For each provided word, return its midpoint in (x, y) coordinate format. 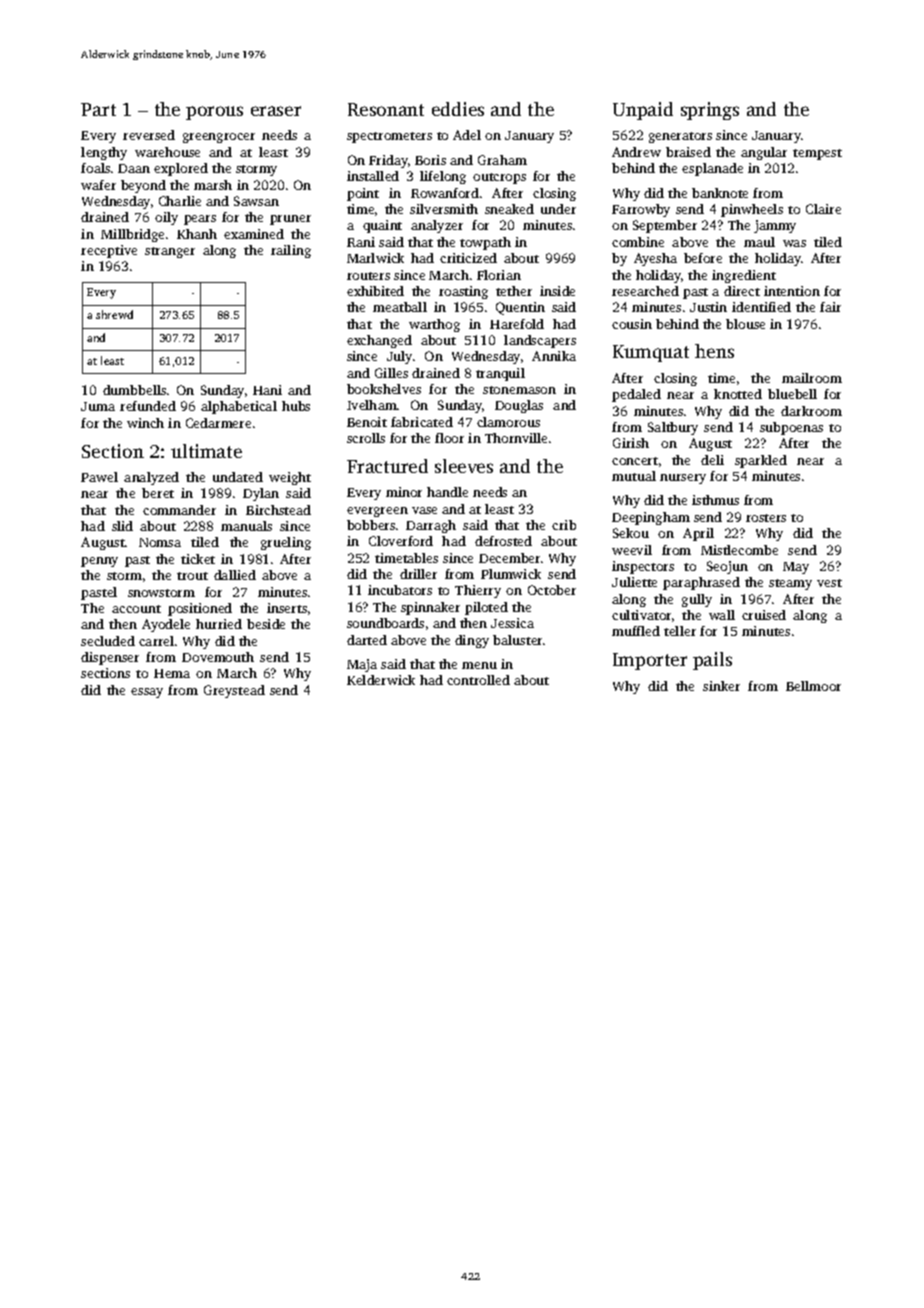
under (558, 209)
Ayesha (655, 259)
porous (214, 113)
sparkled (761, 461)
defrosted (503, 541)
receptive (109, 251)
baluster (517, 640)
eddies (458, 109)
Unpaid (643, 111)
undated (238, 477)
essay (147, 693)
